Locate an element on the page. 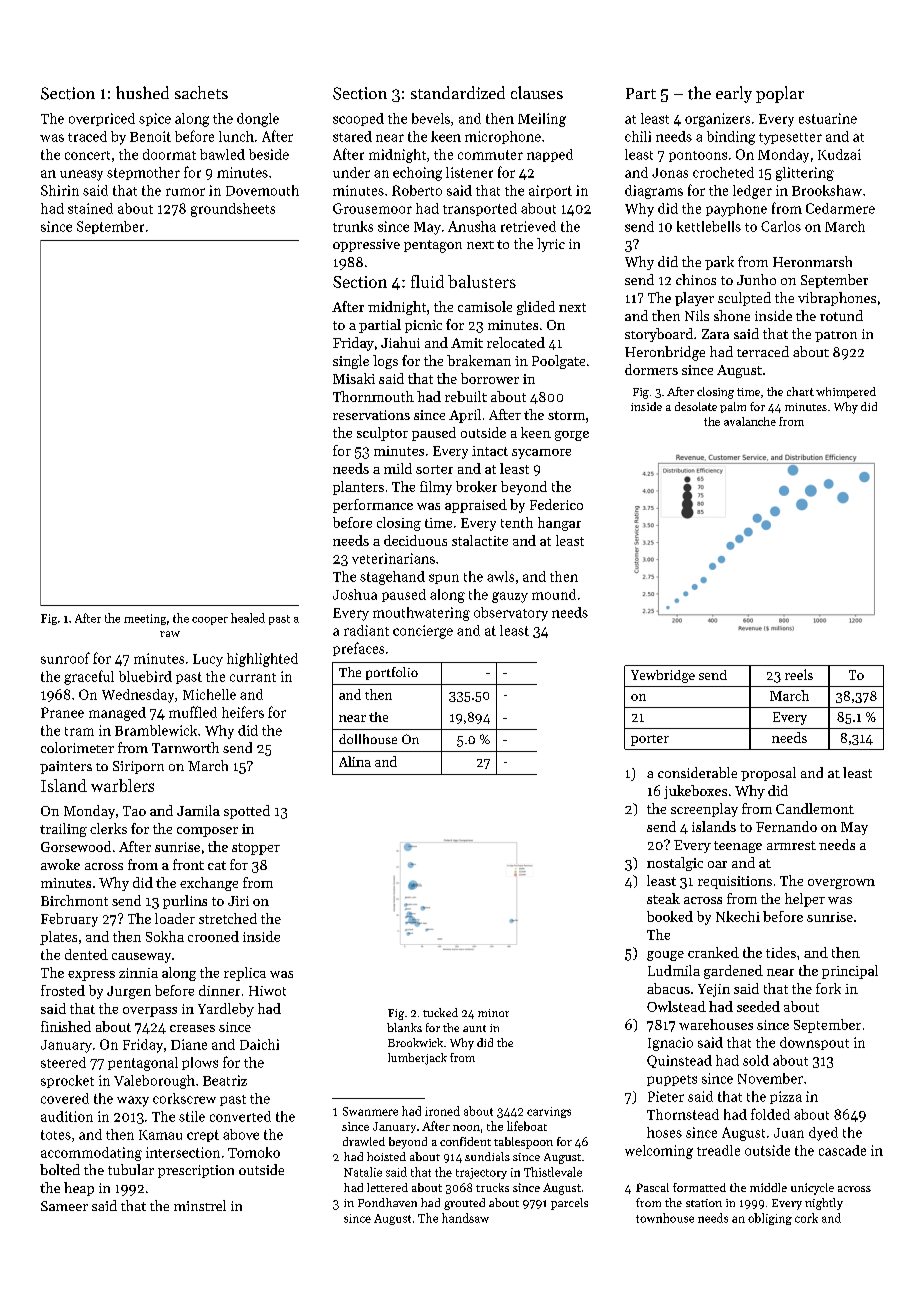 Image resolution: width=924 pixels, height=1308 pixels. Grousemoor is located at coordinates (372, 208).
